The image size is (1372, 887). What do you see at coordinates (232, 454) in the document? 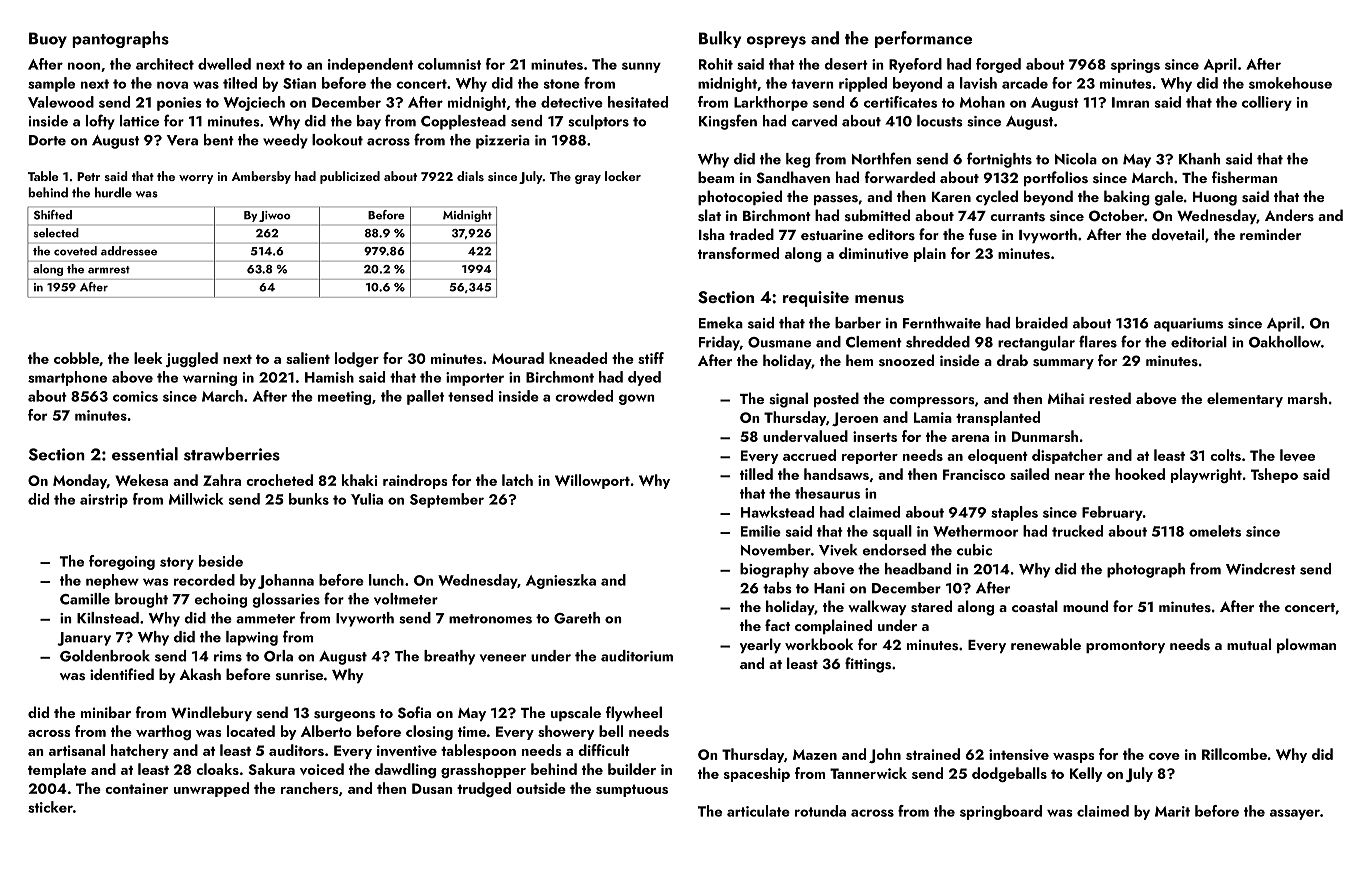
I see `strawberries` at bounding box center [232, 454].
